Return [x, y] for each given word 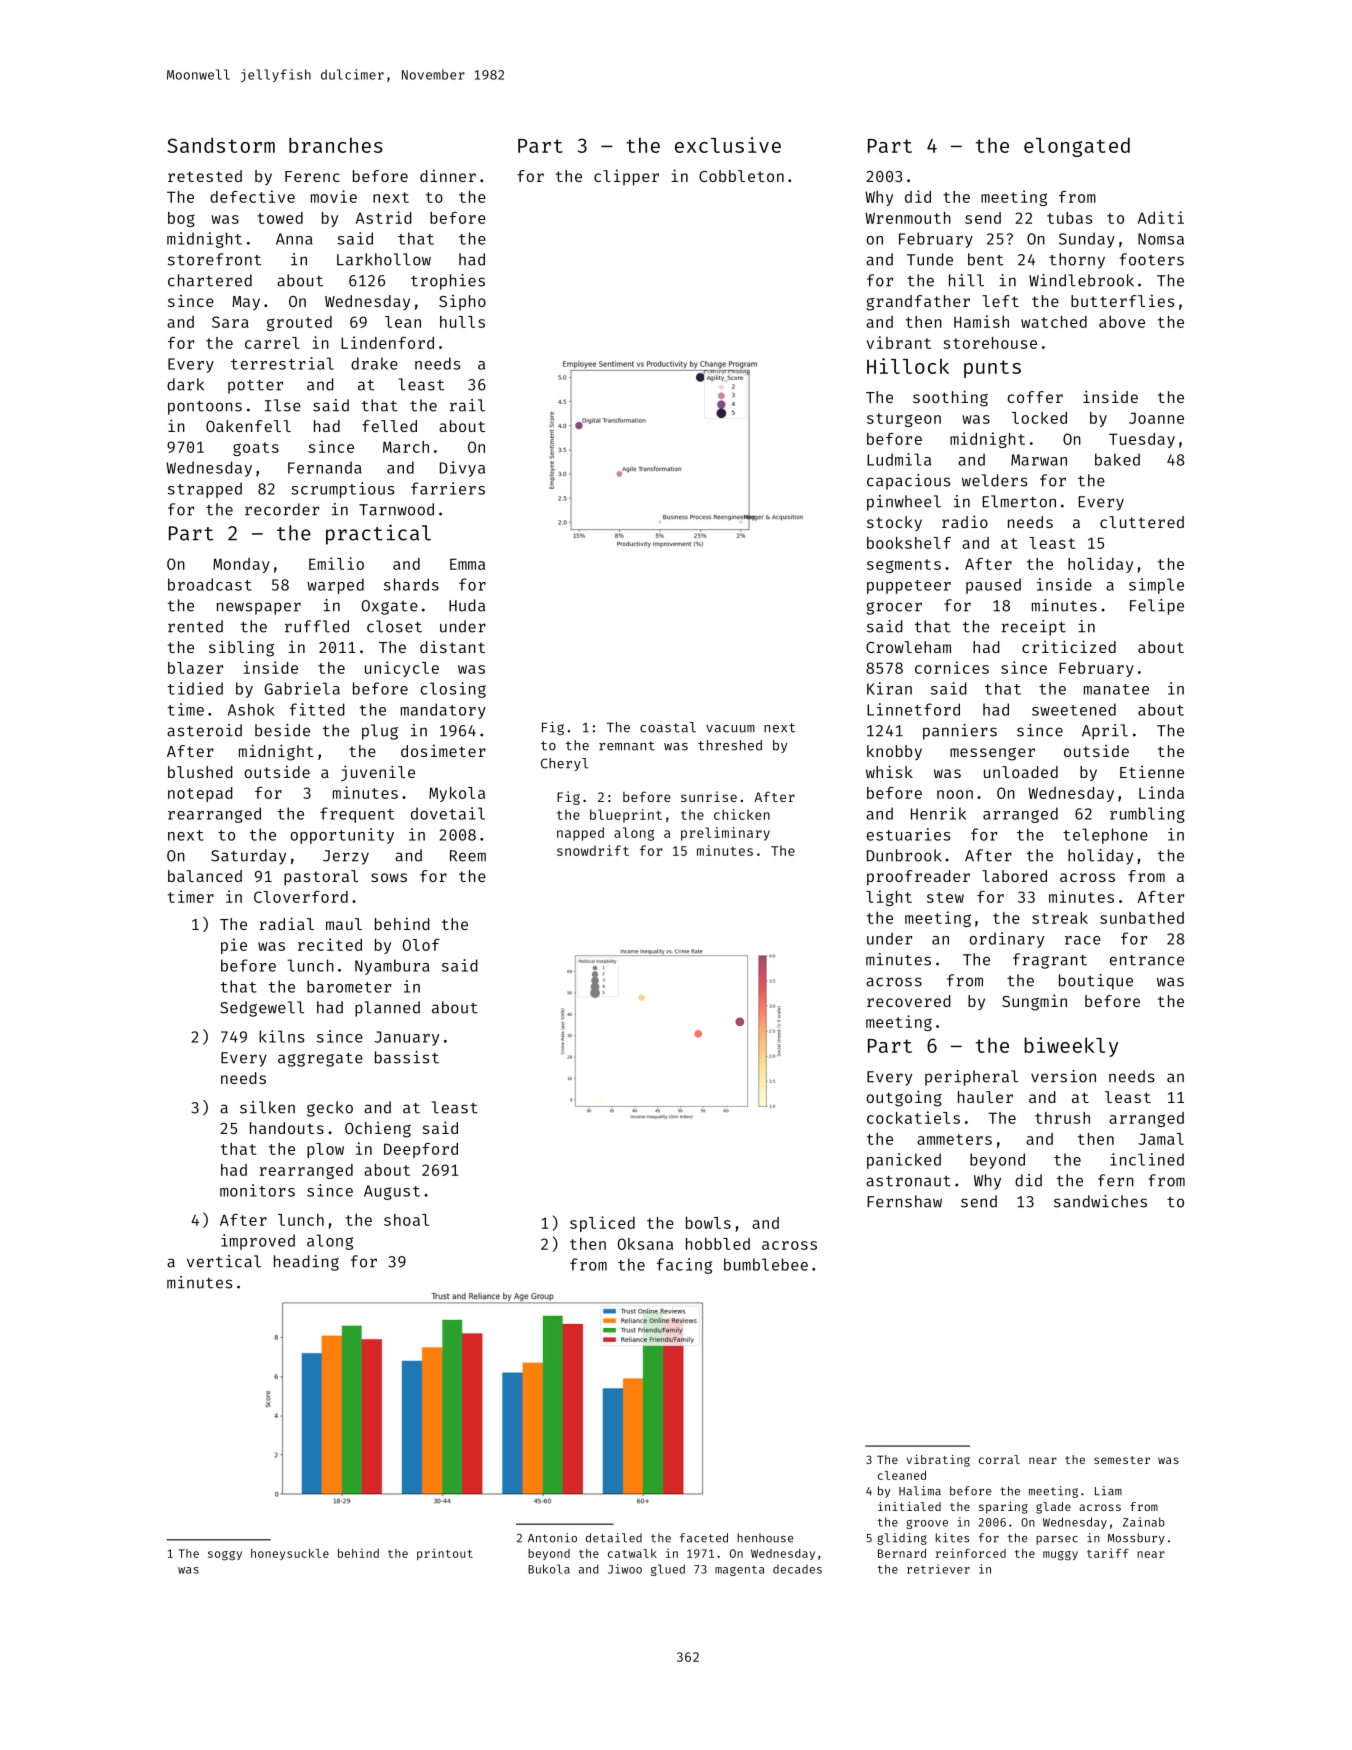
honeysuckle [290, 1554]
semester [1122, 1460]
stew [945, 897]
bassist [407, 1057]
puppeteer [909, 587]
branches [336, 145]
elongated [1077, 147]
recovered [909, 1001]
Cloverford [301, 897]
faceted [704, 1538]
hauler [985, 1097]
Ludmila [899, 459]
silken [267, 1107]
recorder [282, 509]
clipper [626, 177]
